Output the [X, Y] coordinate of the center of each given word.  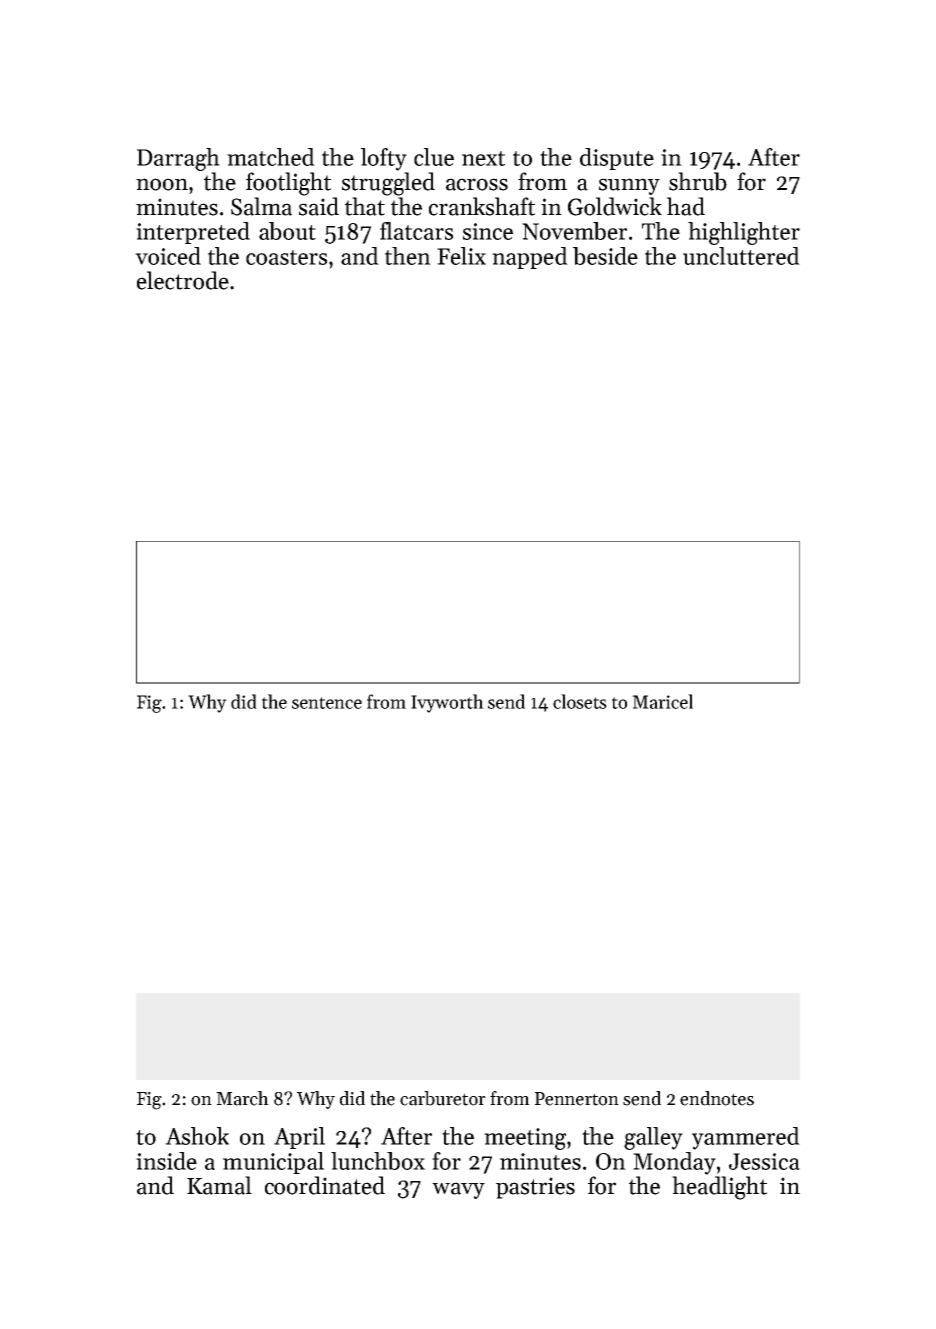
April [299, 1138]
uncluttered [741, 256]
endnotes [717, 1098]
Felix [461, 256]
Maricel [662, 701]
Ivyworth [447, 703]
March [242, 1098]
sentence [327, 703]
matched [271, 157]
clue [434, 157]
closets [580, 701]
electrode [183, 280]
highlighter [744, 233]
